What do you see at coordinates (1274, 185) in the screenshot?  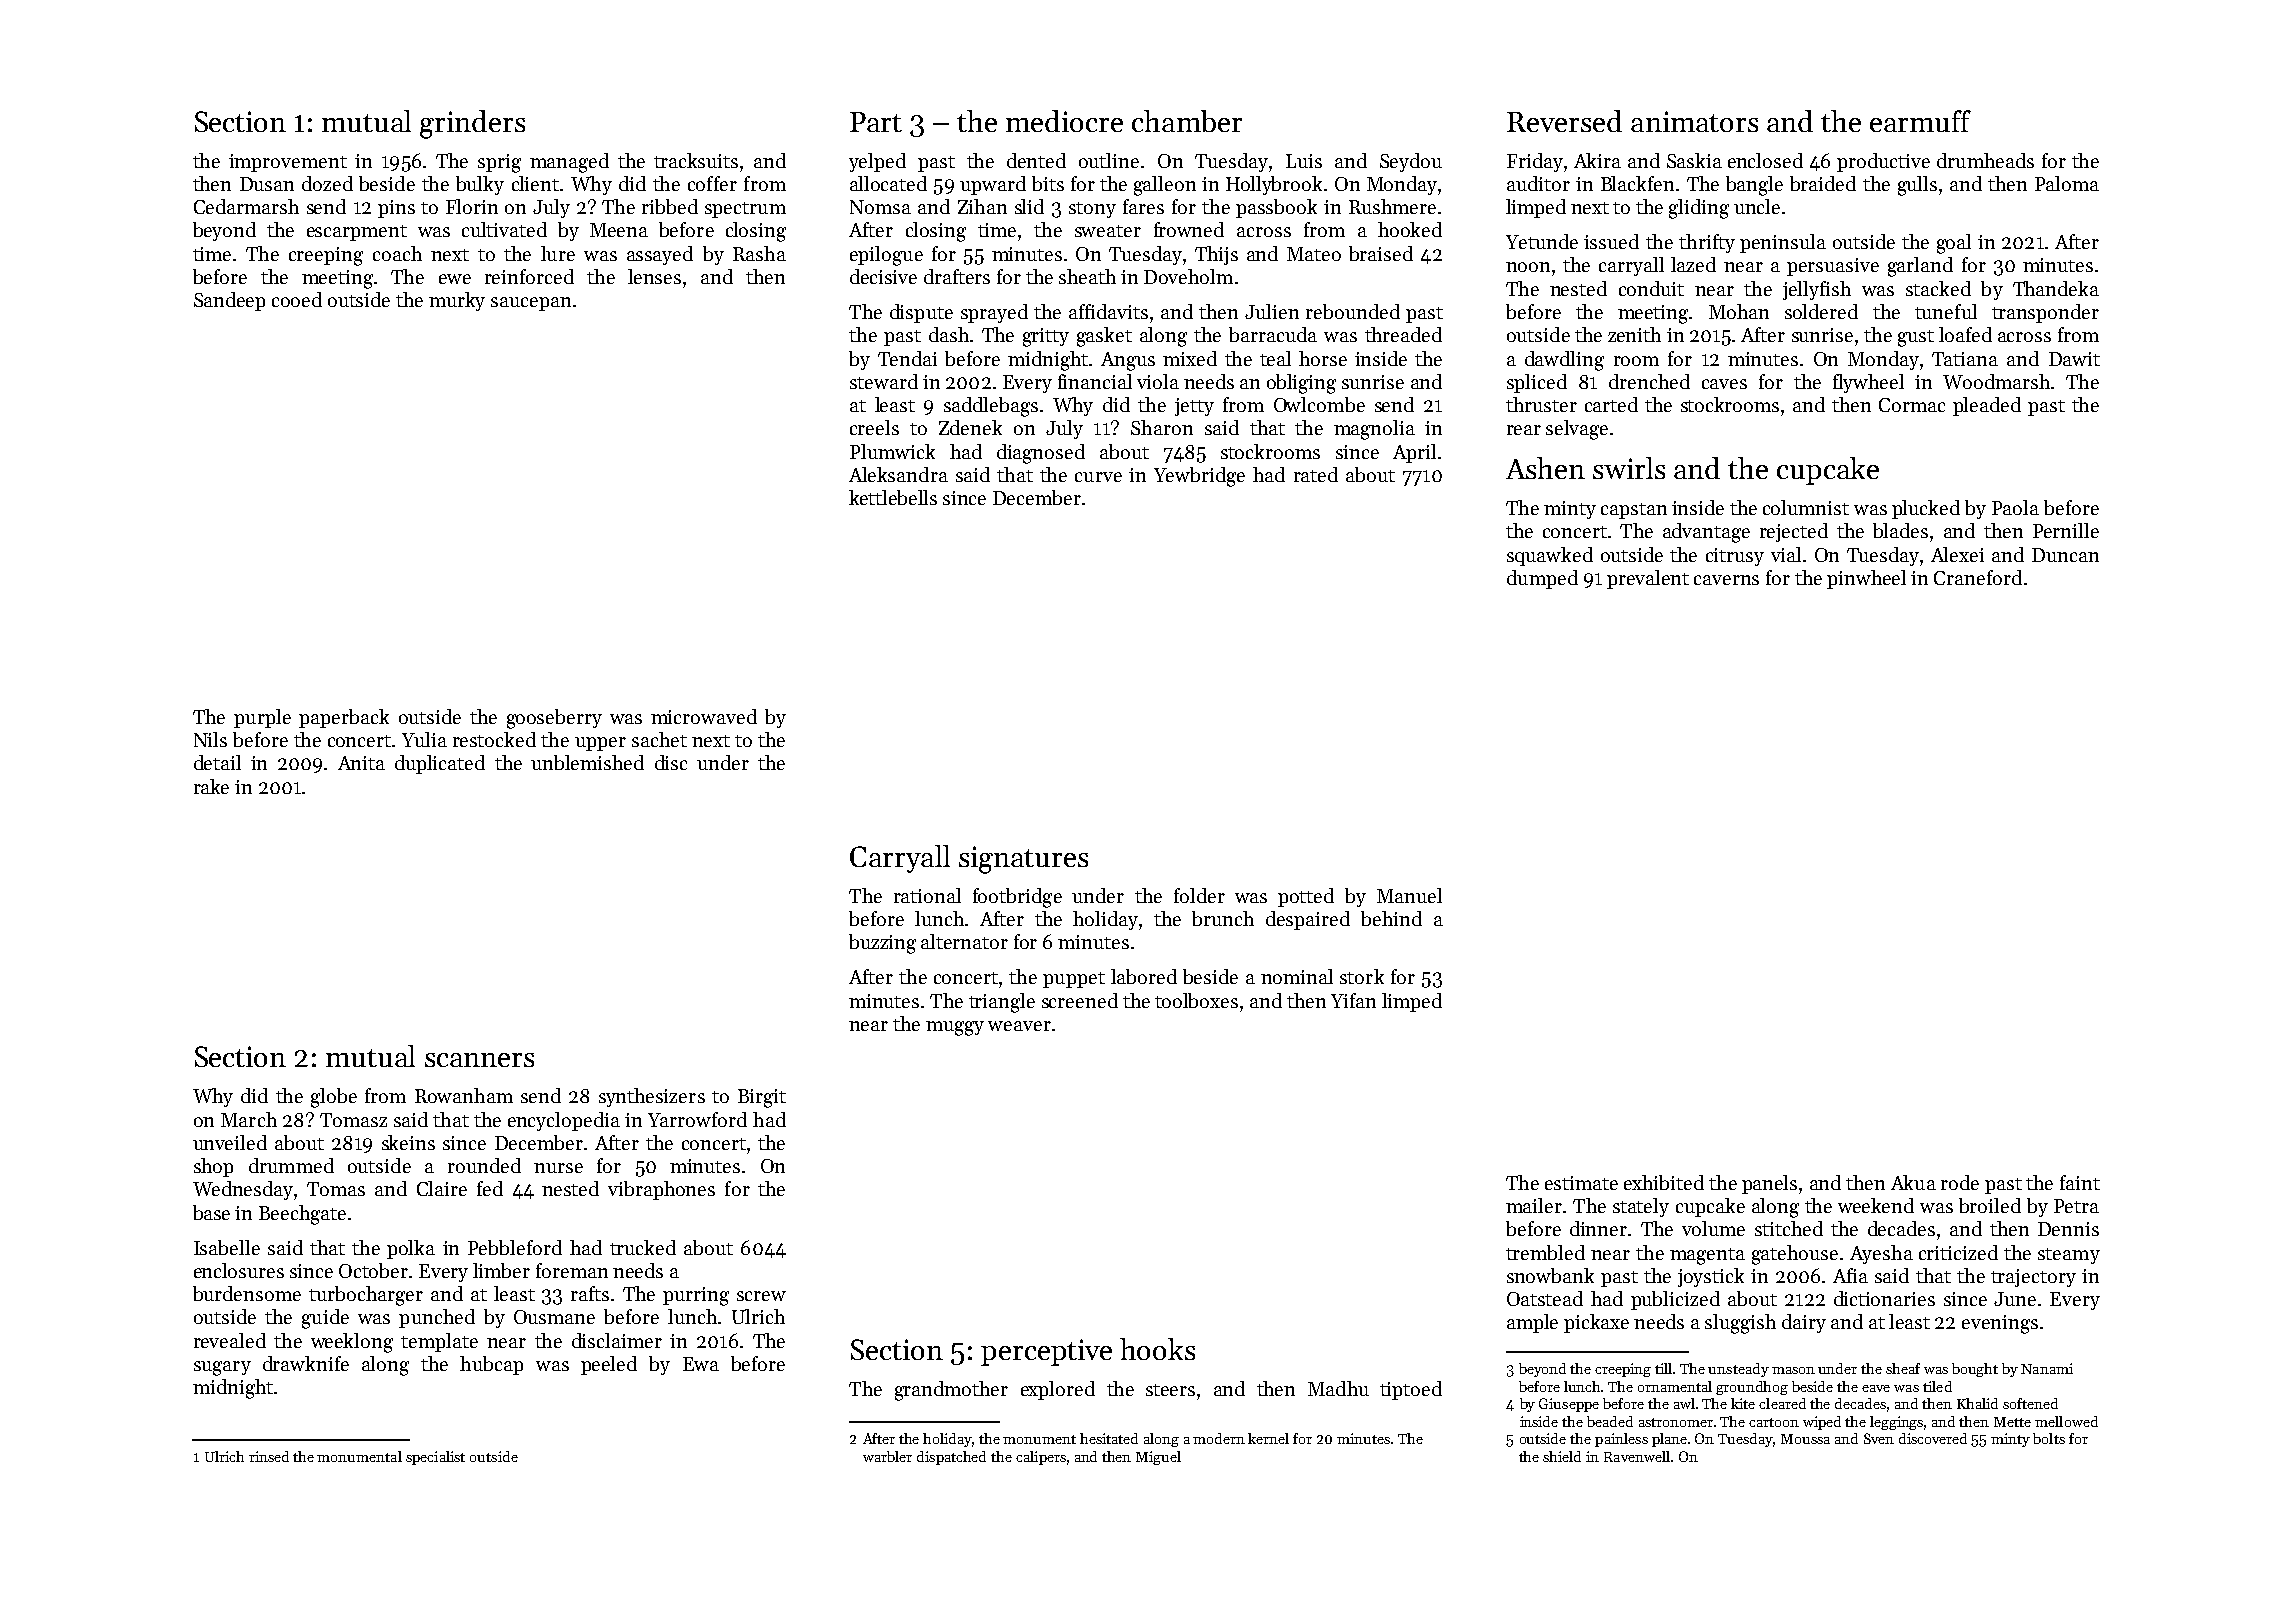 I see `Hollybrook` at bounding box center [1274, 185].
